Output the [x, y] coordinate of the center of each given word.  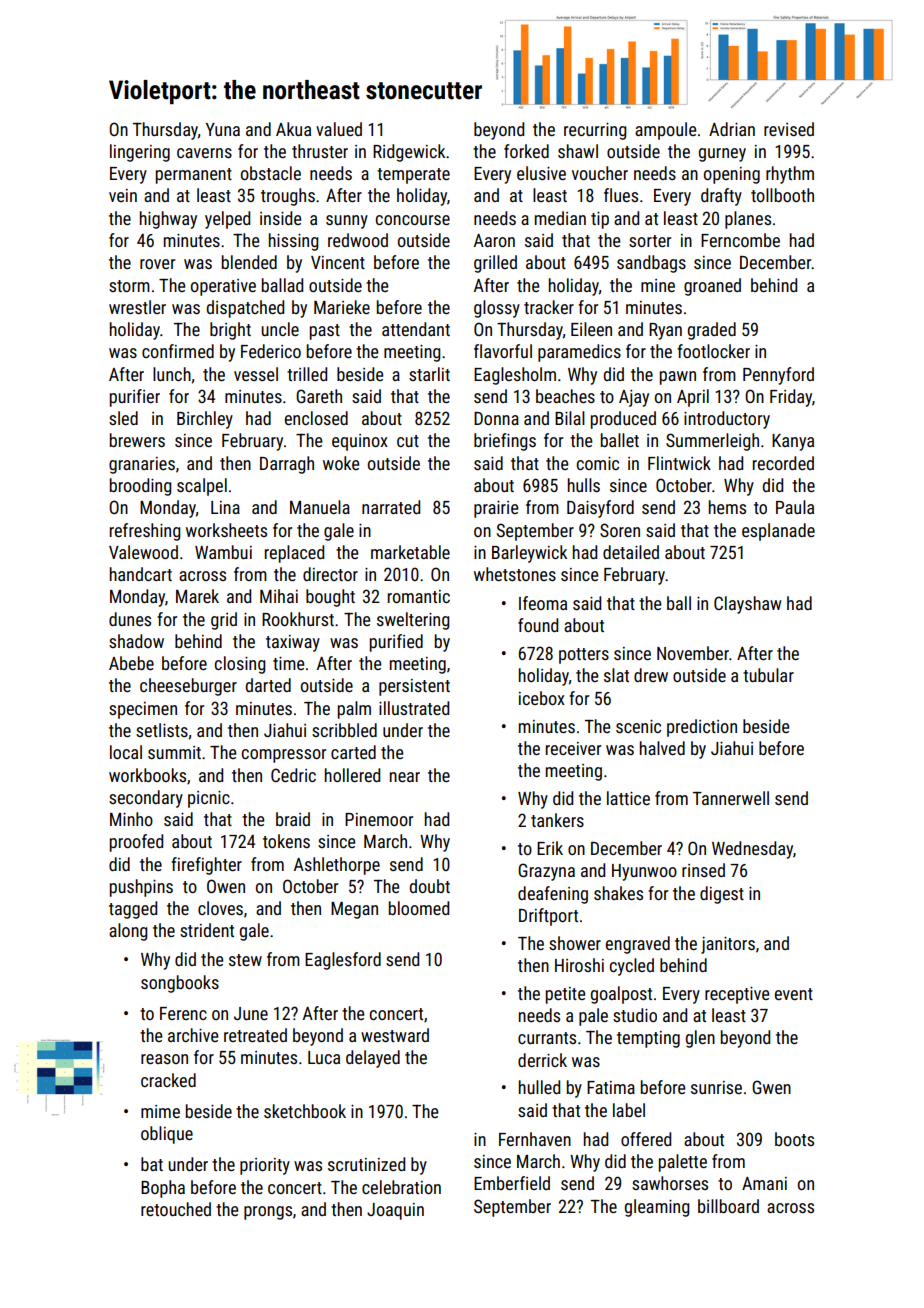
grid [224, 621]
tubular [768, 675]
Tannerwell [731, 798]
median [560, 218]
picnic [209, 799]
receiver [573, 748]
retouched [176, 1209]
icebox [542, 698]
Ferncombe [740, 240]
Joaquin [395, 1211]
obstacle [271, 173]
